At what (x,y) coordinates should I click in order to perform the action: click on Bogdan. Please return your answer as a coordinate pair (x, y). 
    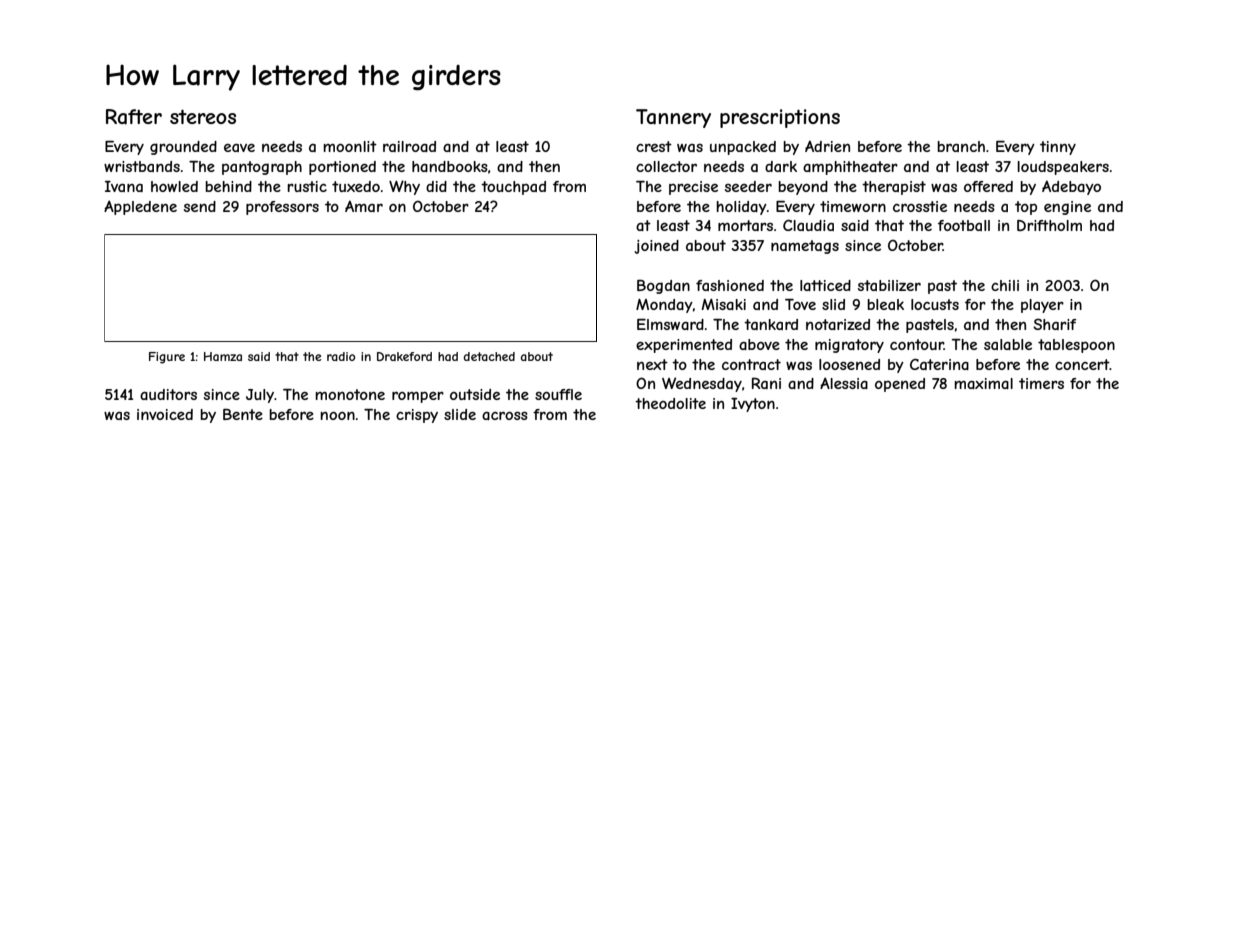
    Looking at the image, I should click on (663, 287).
